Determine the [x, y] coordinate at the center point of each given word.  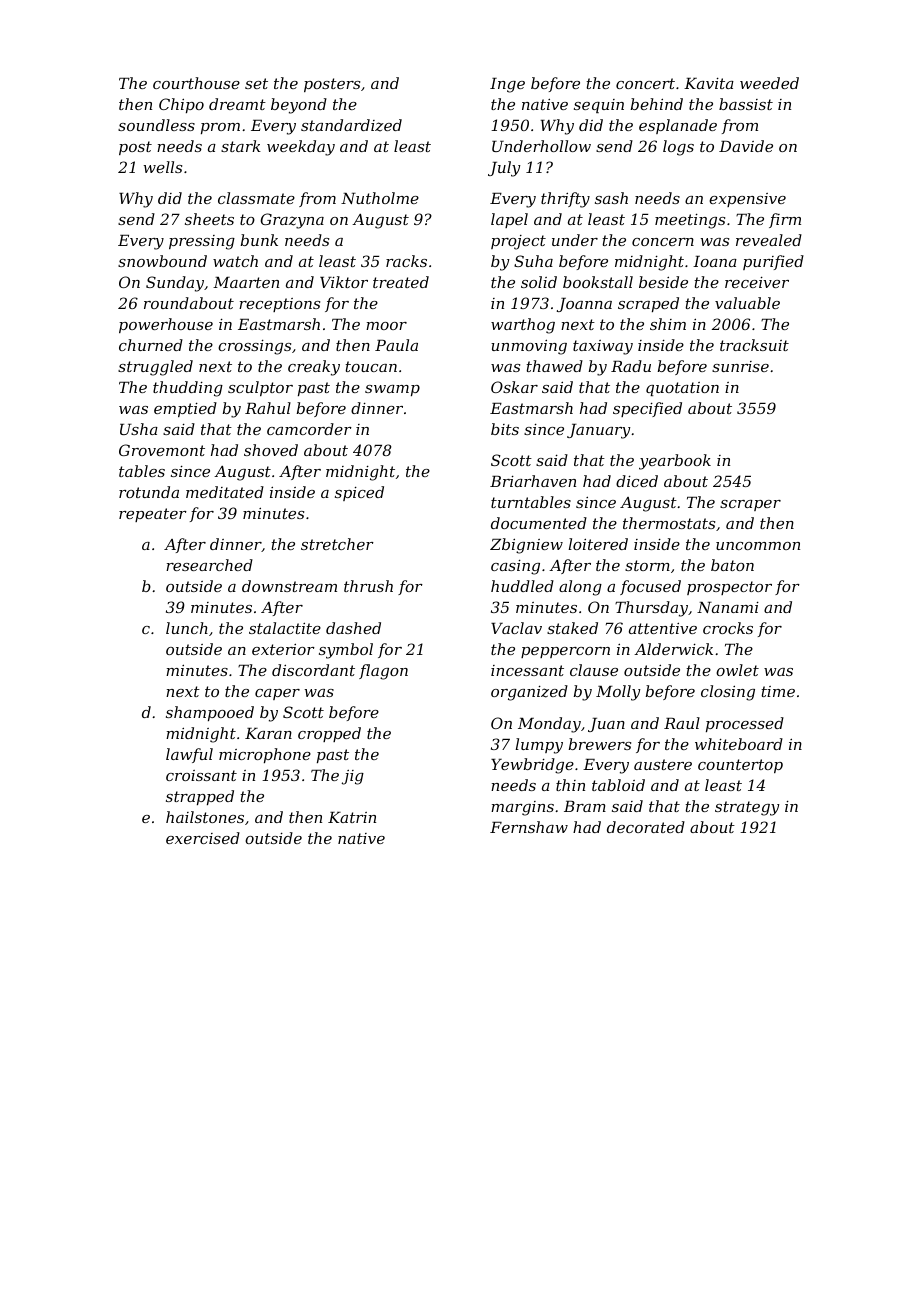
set [256, 83]
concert [645, 83]
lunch [187, 628]
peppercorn [565, 652]
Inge [507, 85]
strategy [747, 808]
